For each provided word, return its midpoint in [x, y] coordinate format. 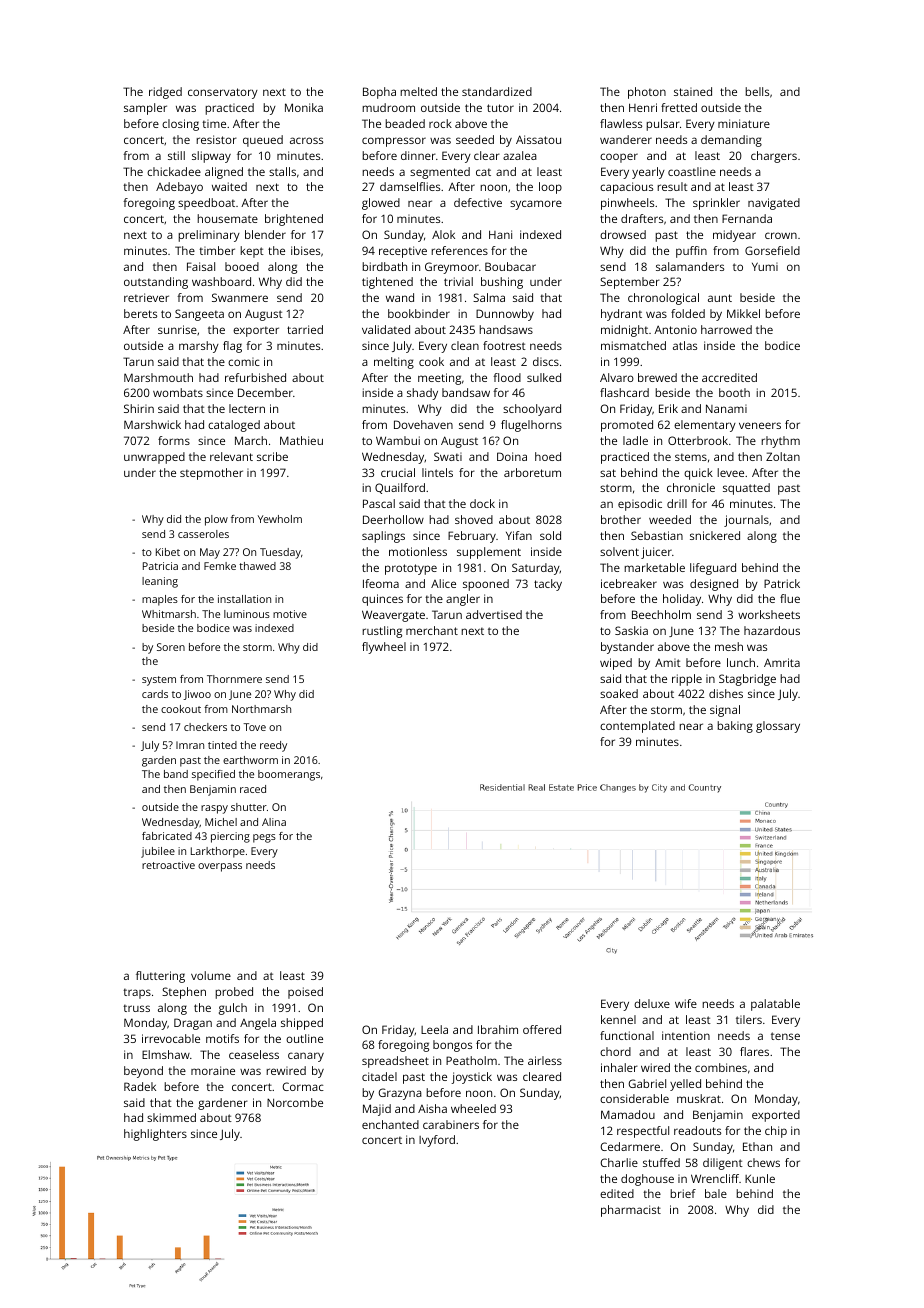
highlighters [155, 1135]
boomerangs [289, 775]
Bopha [379, 93]
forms [174, 440]
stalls [282, 171]
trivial [458, 281]
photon [647, 93]
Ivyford [437, 1141]
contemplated [637, 727]
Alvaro [617, 377]
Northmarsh [261, 709]
